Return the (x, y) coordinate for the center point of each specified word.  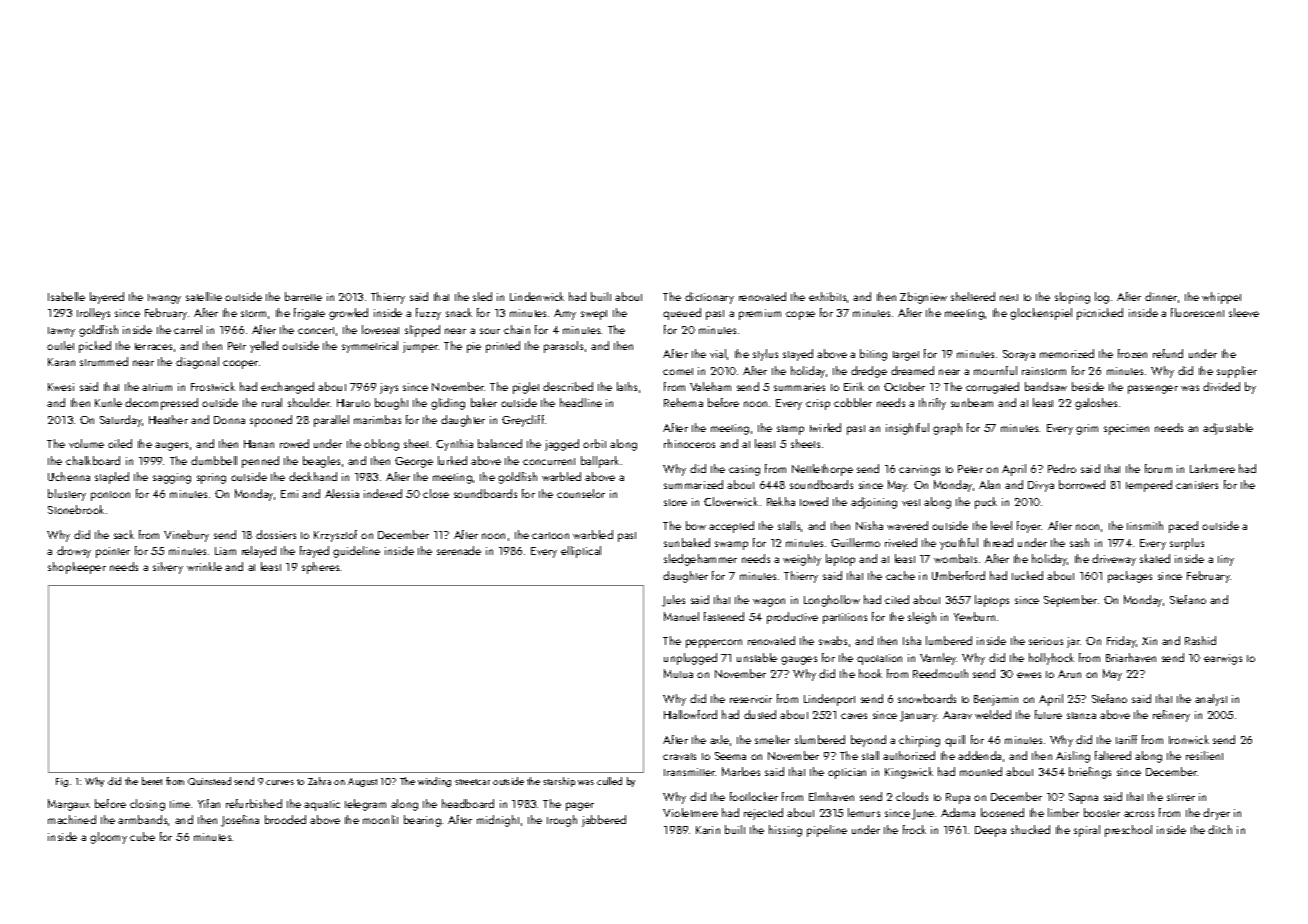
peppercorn (714, 643)
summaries (799, 387)
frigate (309, 314)
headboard (468, 803)
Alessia (342, 493)
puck (986, 503)
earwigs (1223, 659)
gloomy (108, 838)
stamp (790, 430)
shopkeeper (77, 568)
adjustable (1228, 429)
